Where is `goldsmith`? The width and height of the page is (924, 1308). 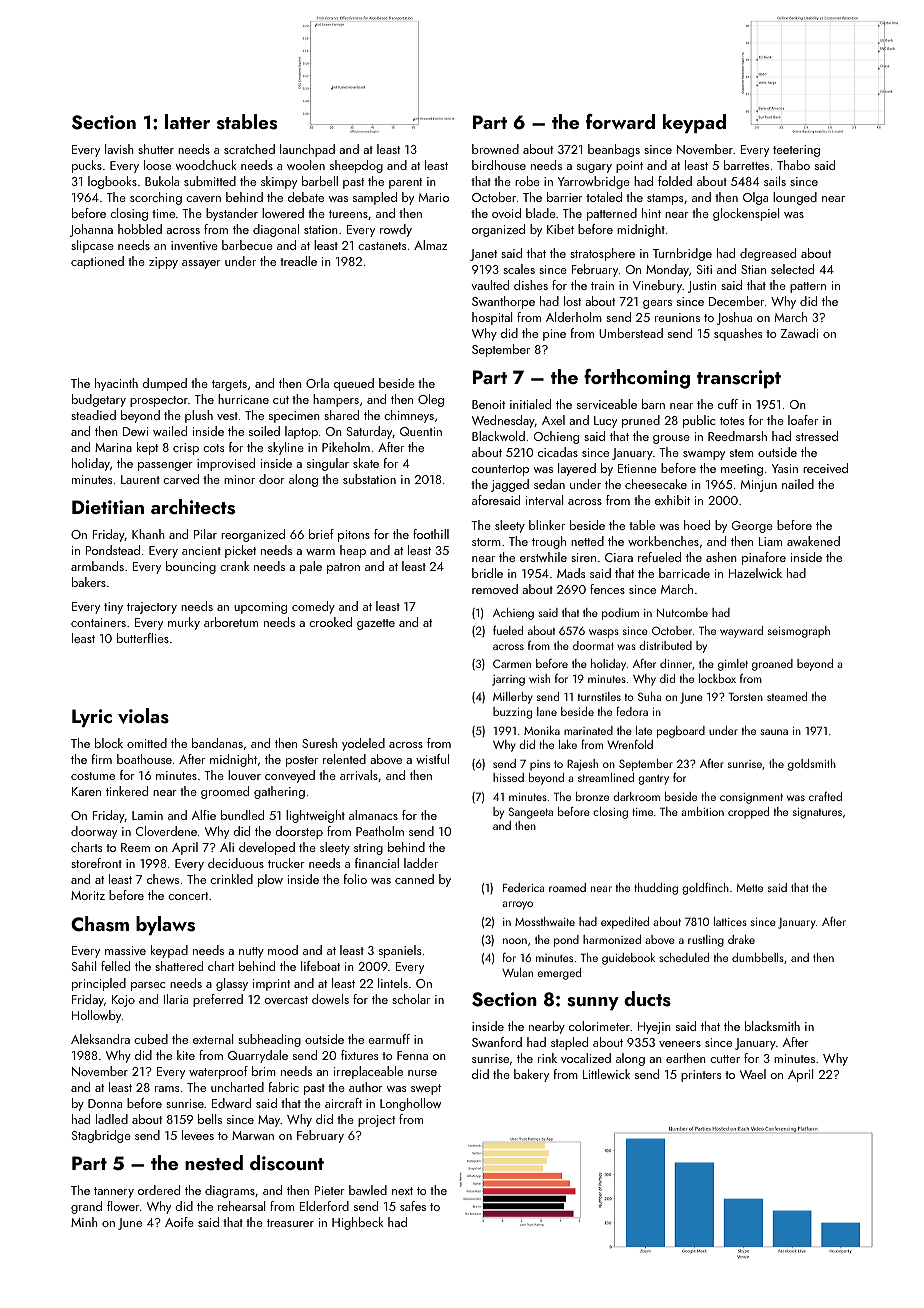 goldsmith is located at coordinates (812, 765).
